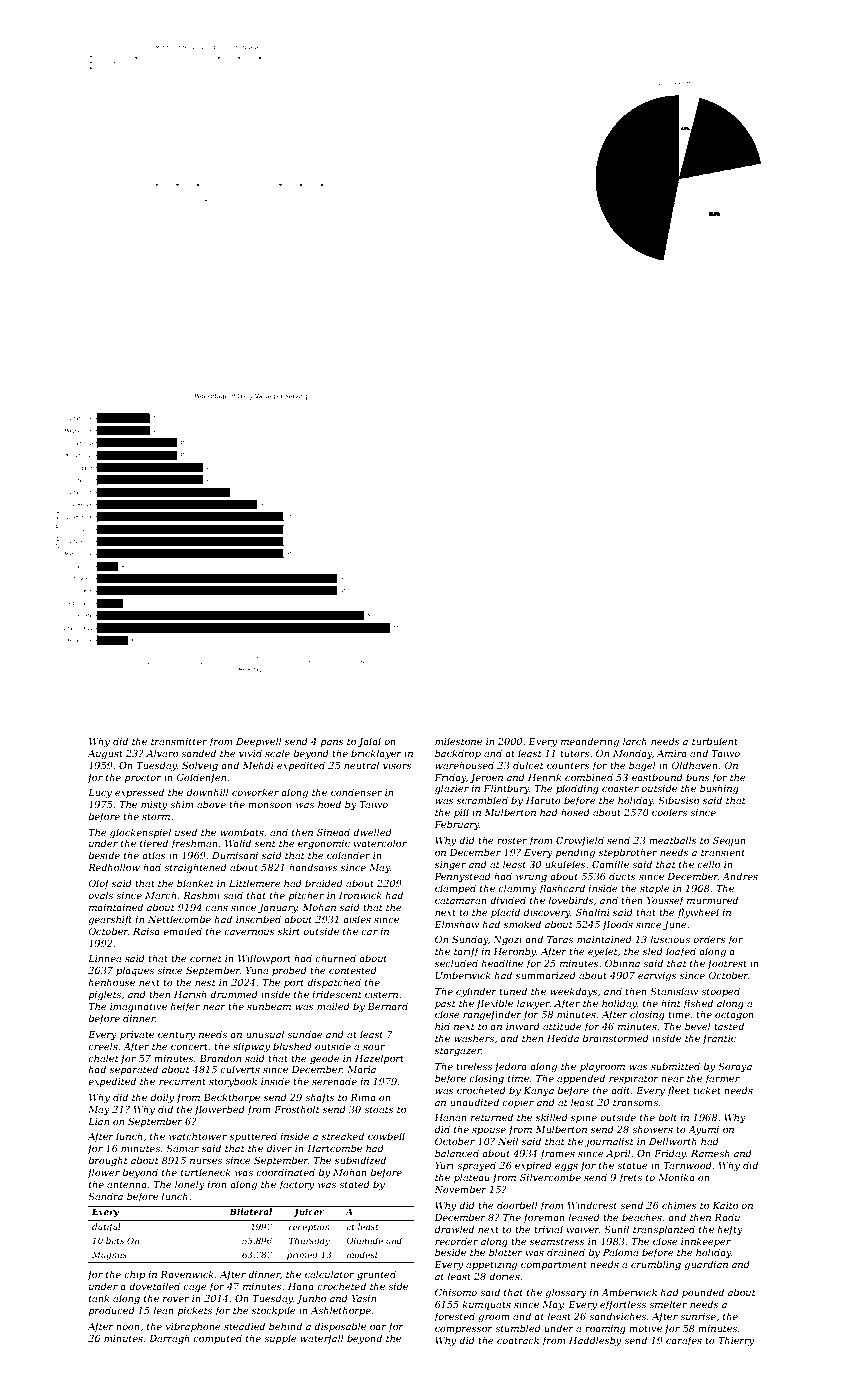 Image resolution: width=849 pixels, height=1400 pixels. Describe the element at coordinates (139, 793) in the screenshot. I see `expressed` at that location.
